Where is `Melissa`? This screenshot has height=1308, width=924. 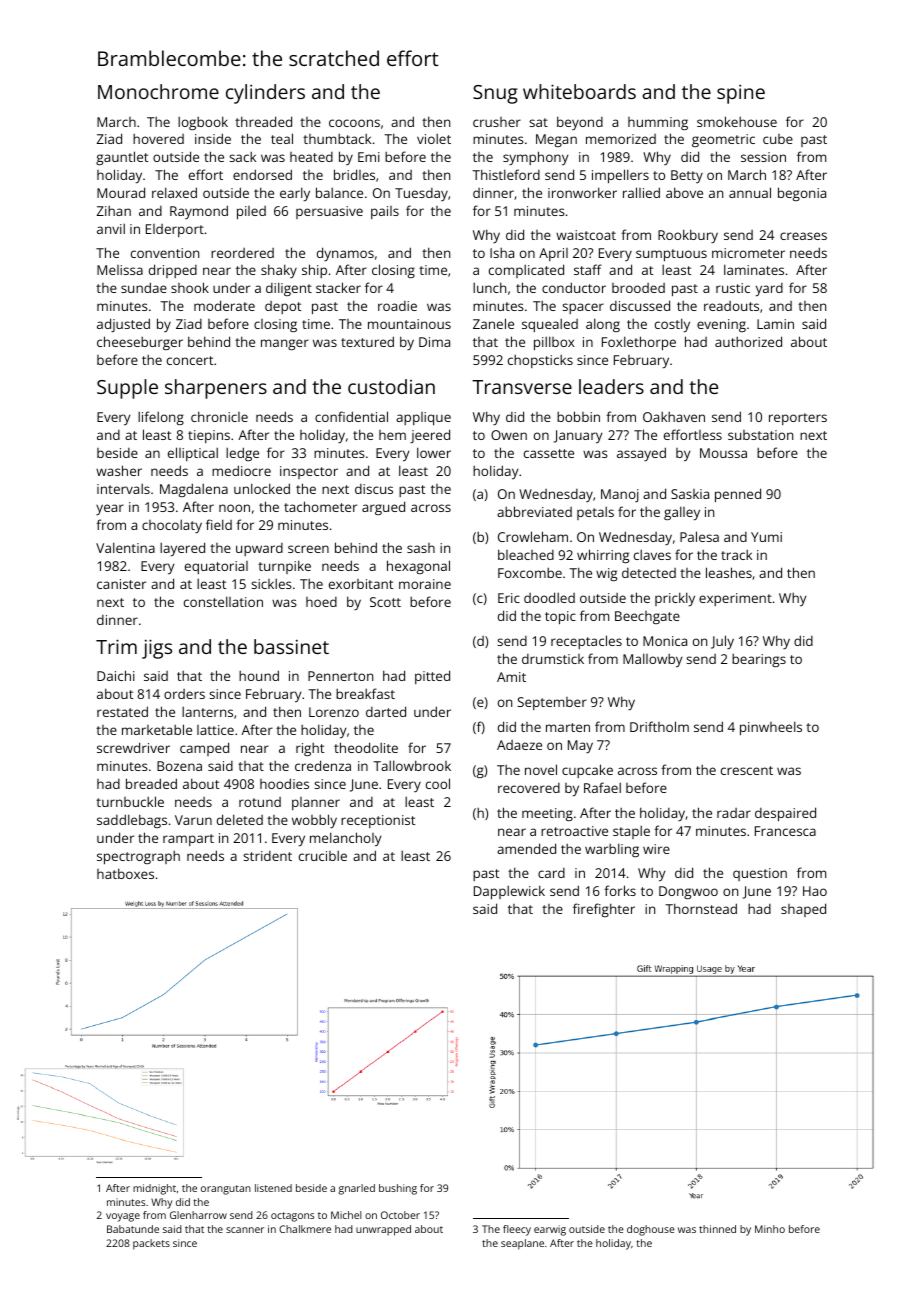 Melissa is located at coordinates (120, 270).
